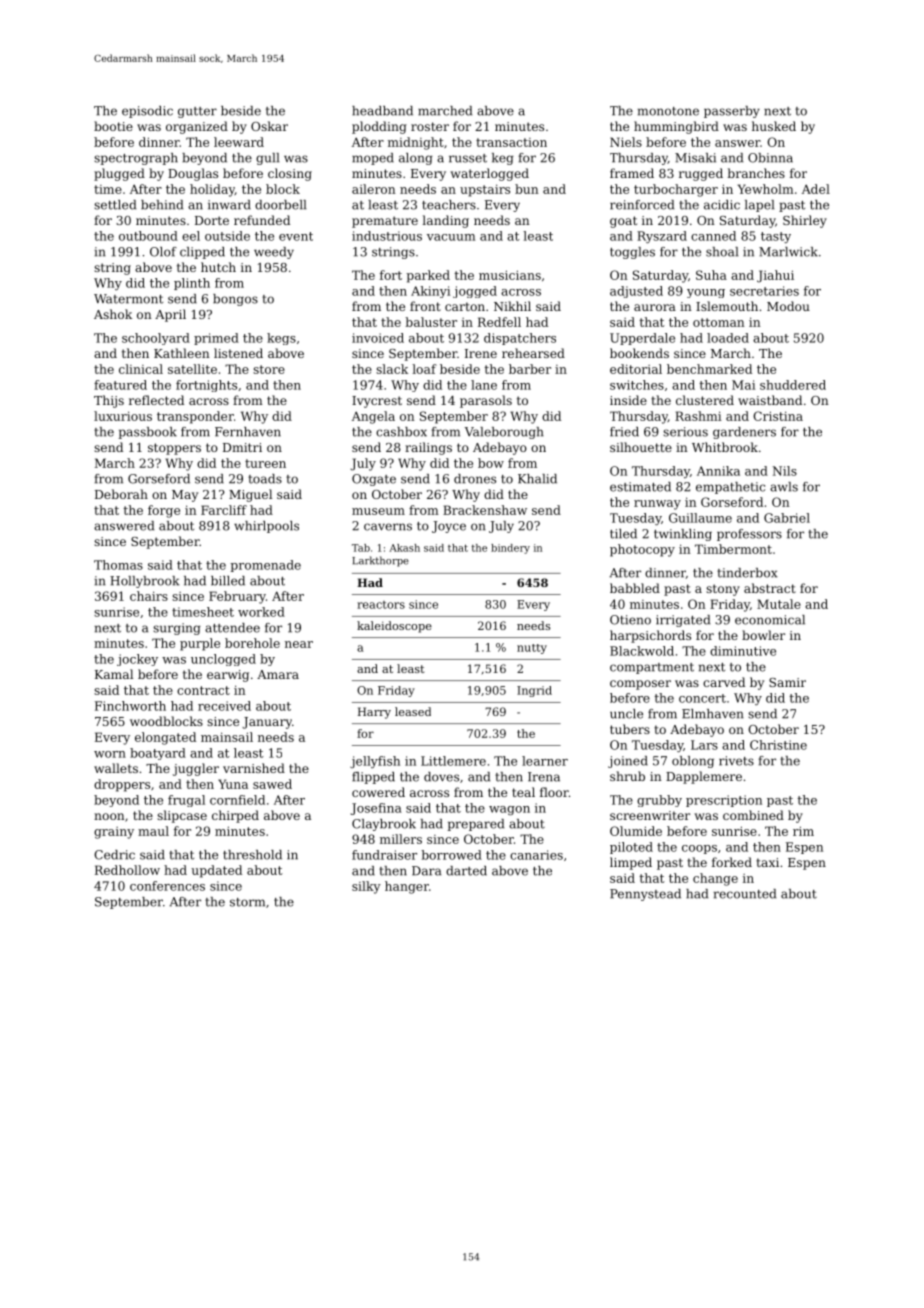 Image resolution: width=924 pixels, height=1308 pixels. Describe the element at coordinates (764, 291) in the screenshot. I see `secretaries` at that location.
